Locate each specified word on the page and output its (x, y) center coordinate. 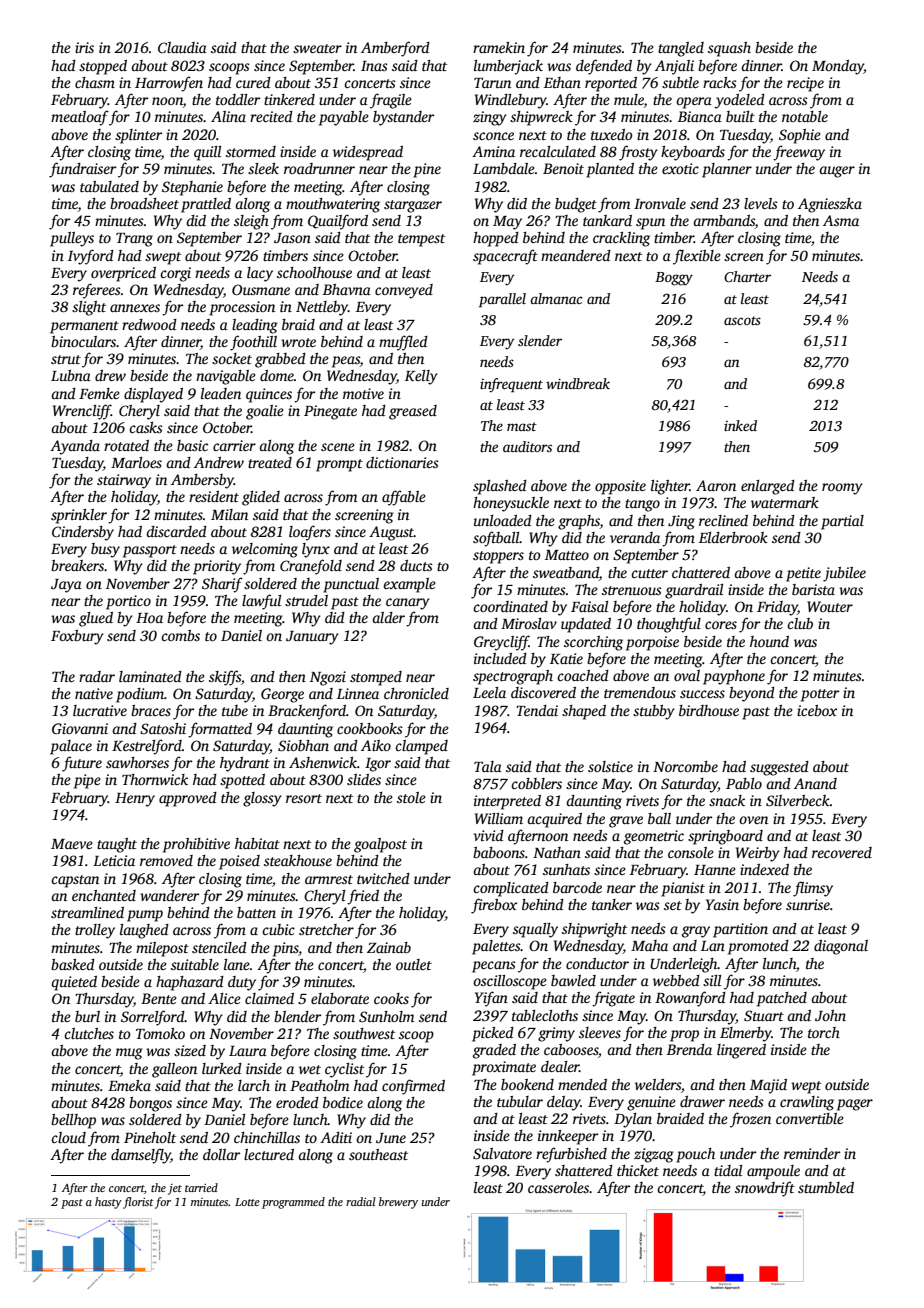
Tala (488, 766)
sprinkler (79, 516)
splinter (138, 136)
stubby (654, 712)
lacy (260, 274)
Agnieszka (830, 205)
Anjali (674, 67)
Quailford (338, 222)
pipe (87, 781)
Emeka (129, 1085)
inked (740, 425)
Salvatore (502, 1153)
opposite (620, 487)
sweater (317, 48)
